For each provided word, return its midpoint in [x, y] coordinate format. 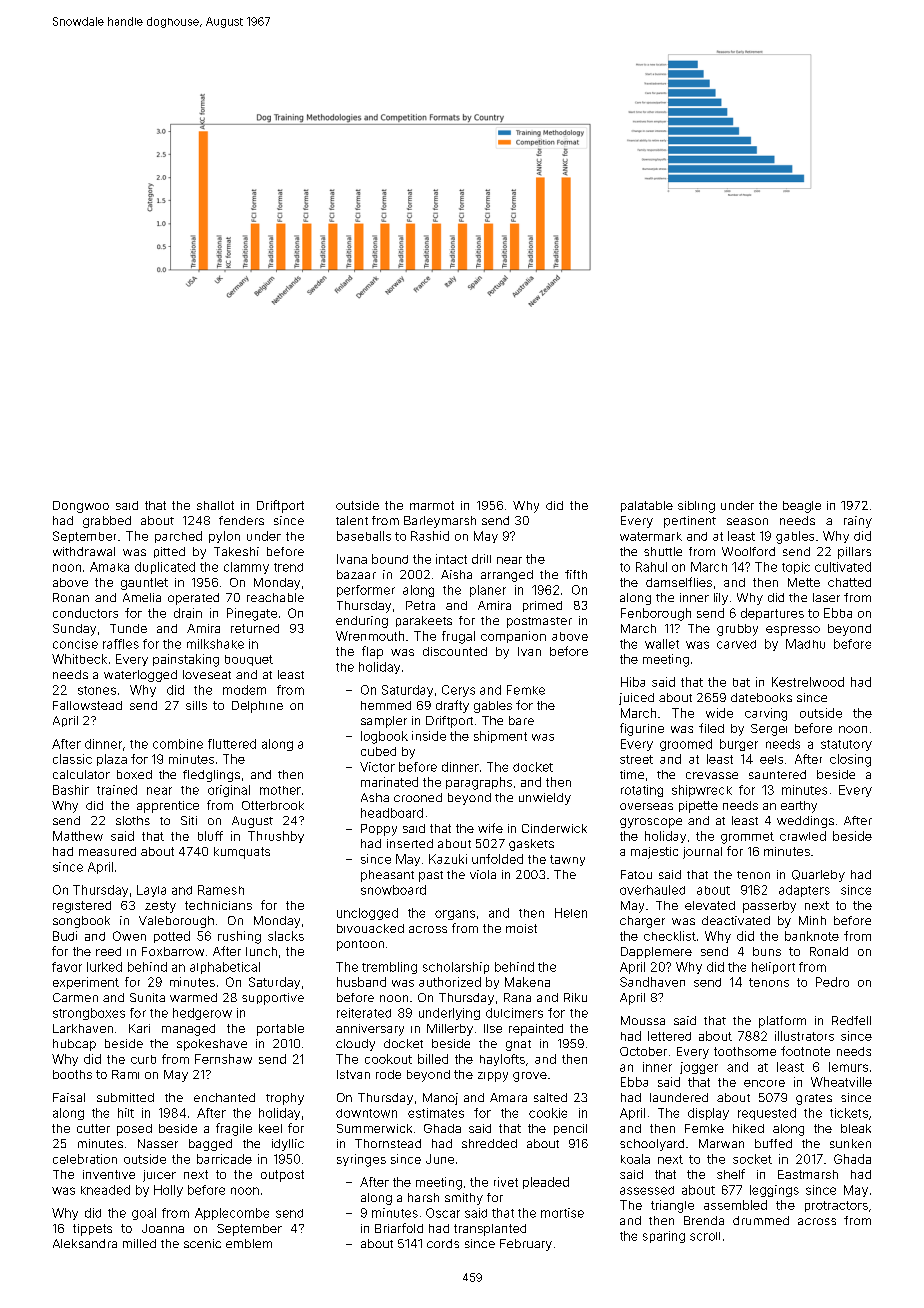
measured [107, 851]
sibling [696, 507]
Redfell [851, 1020]
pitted [169, 552]
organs [455, 915]
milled [139, 1243]
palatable [647, 506]
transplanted [490, 1230]
